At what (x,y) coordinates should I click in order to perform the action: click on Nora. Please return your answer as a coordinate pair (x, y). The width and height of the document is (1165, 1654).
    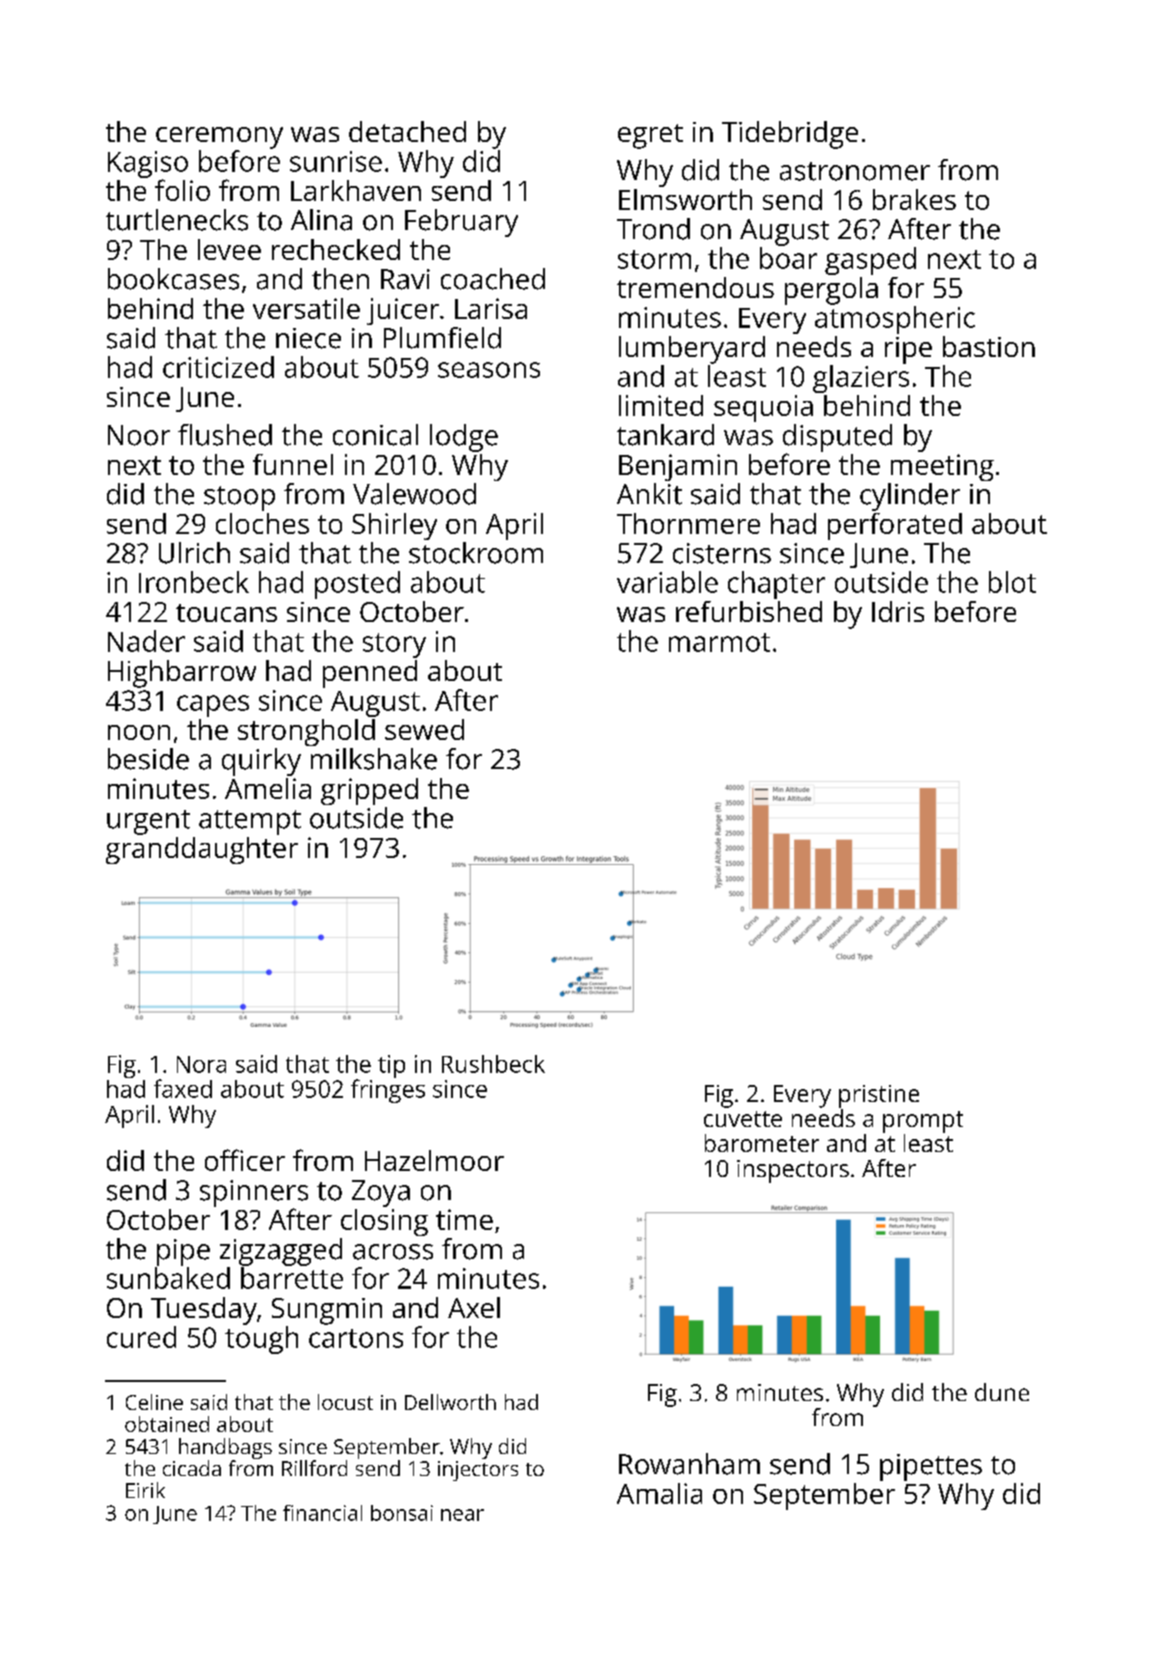
    Looking at the image, I should click on (201, 1064).
